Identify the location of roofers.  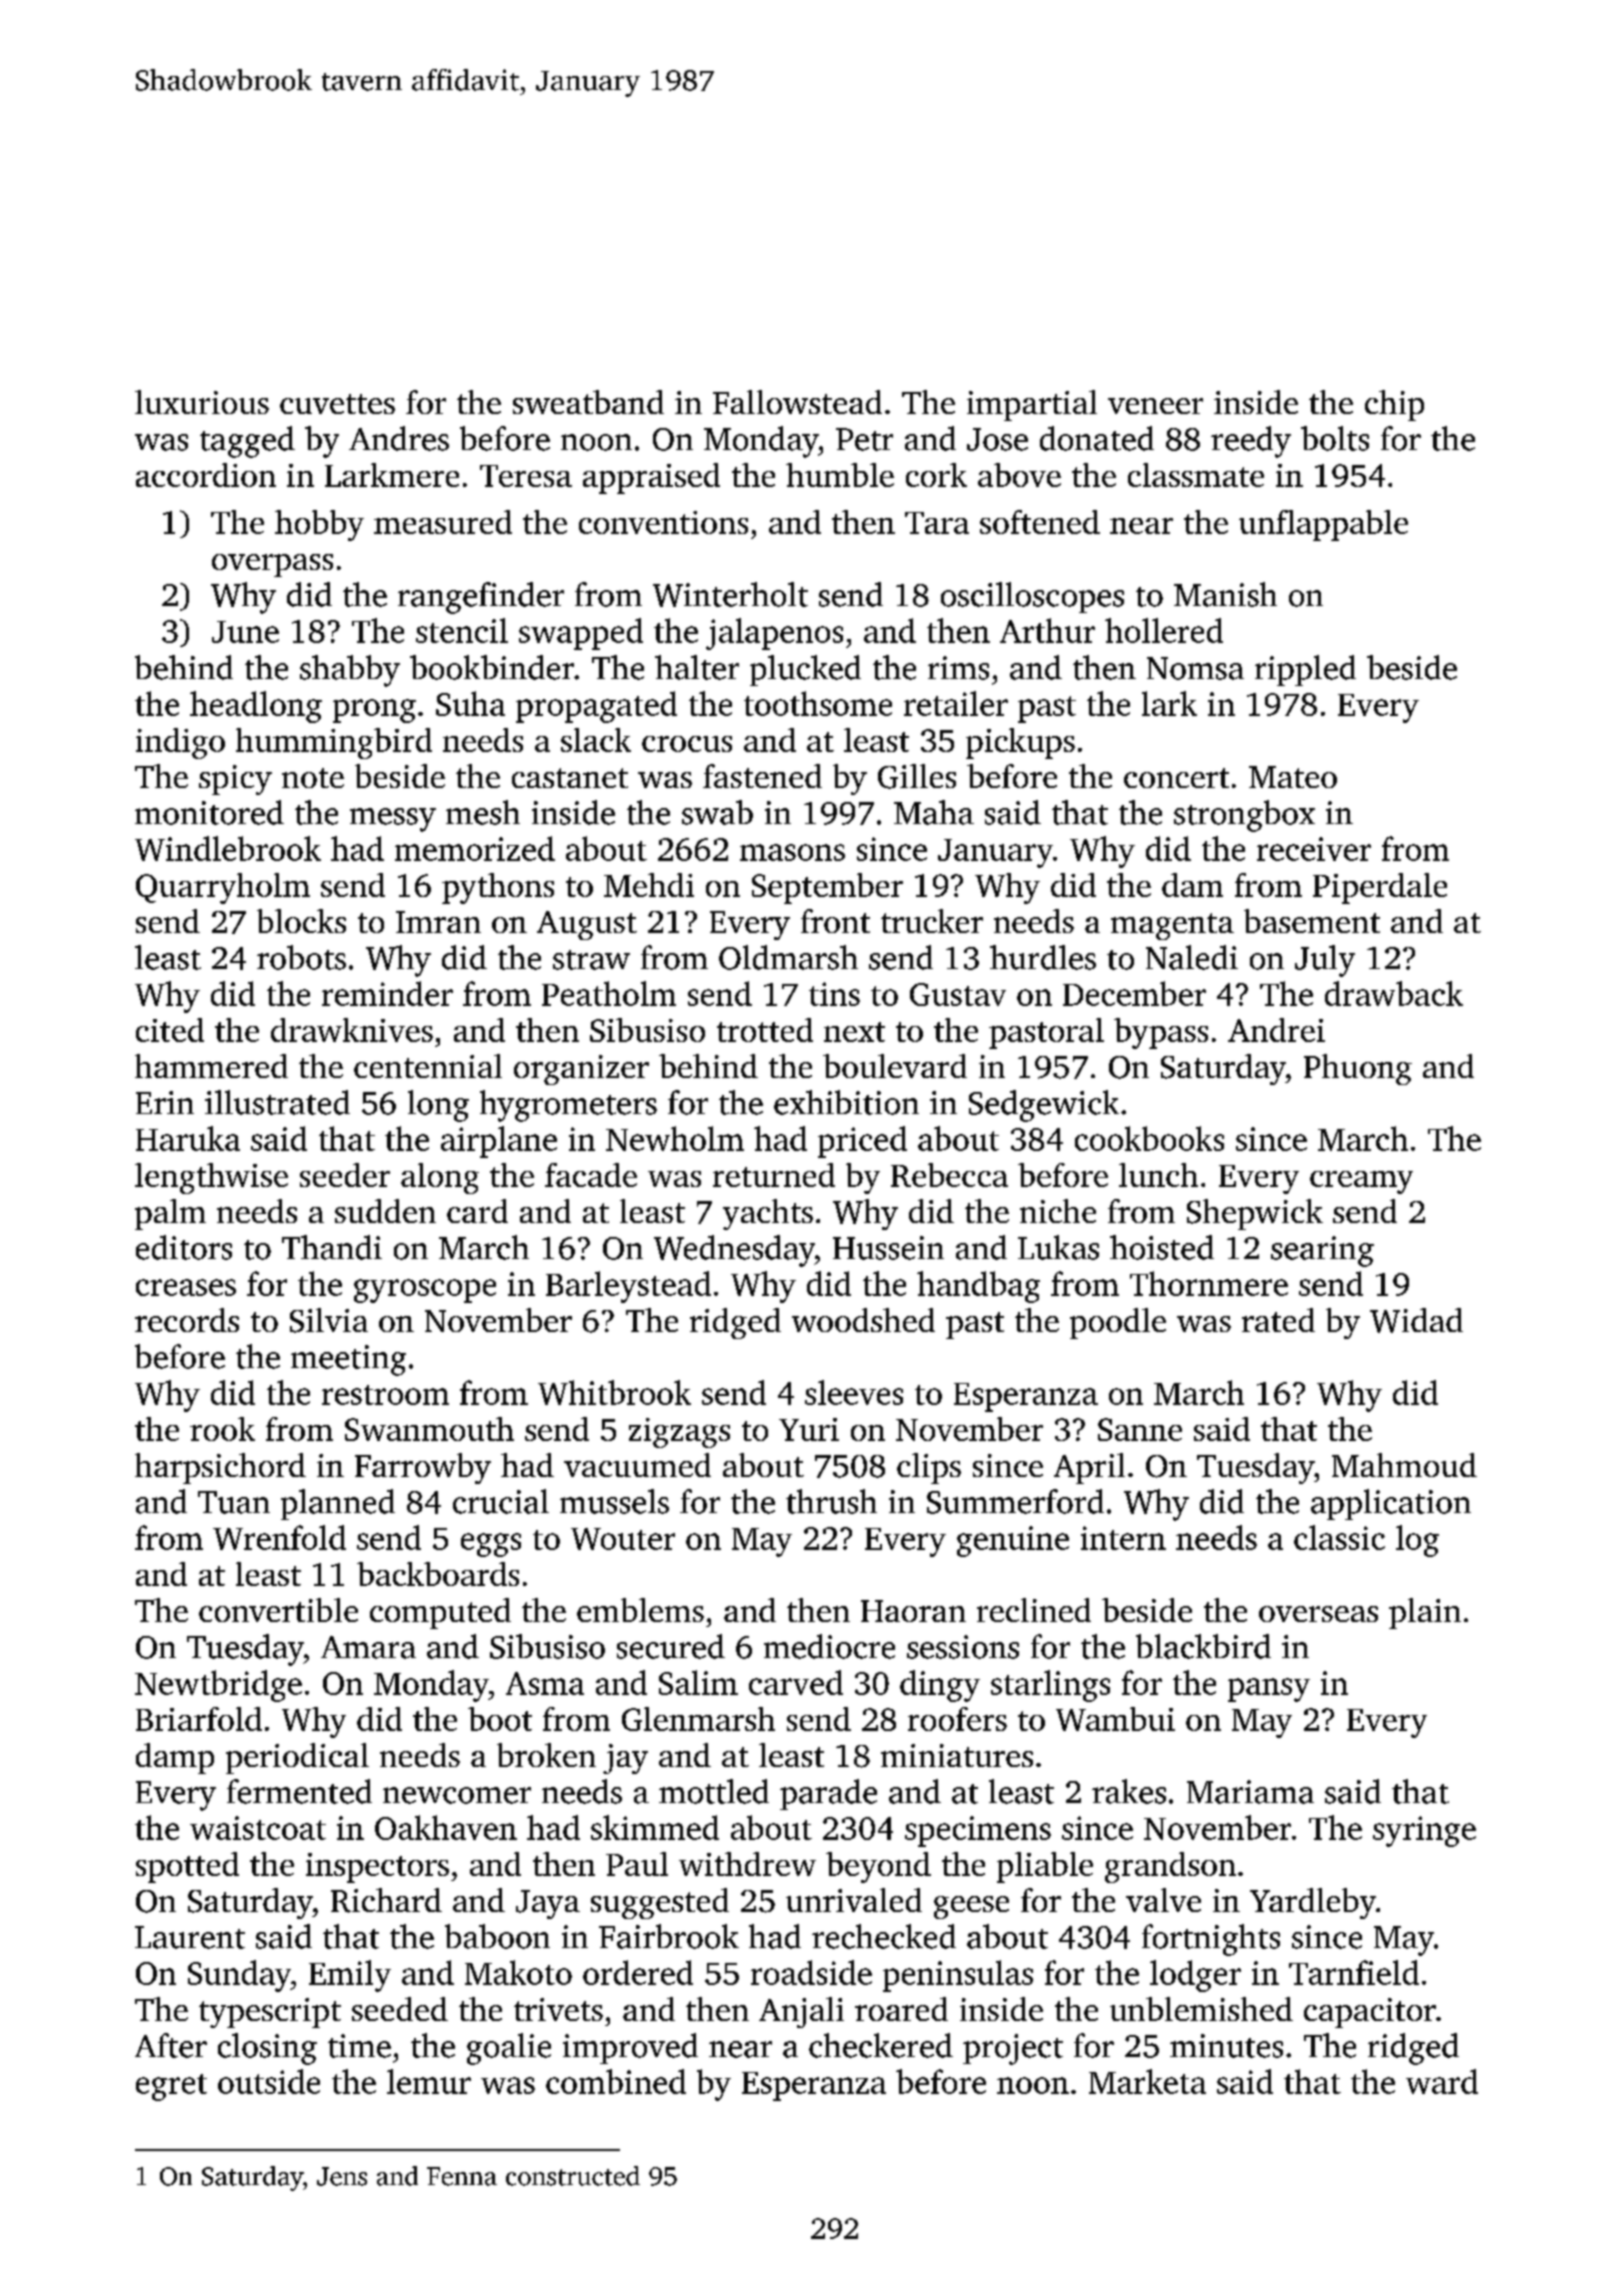
(957, 1719).
